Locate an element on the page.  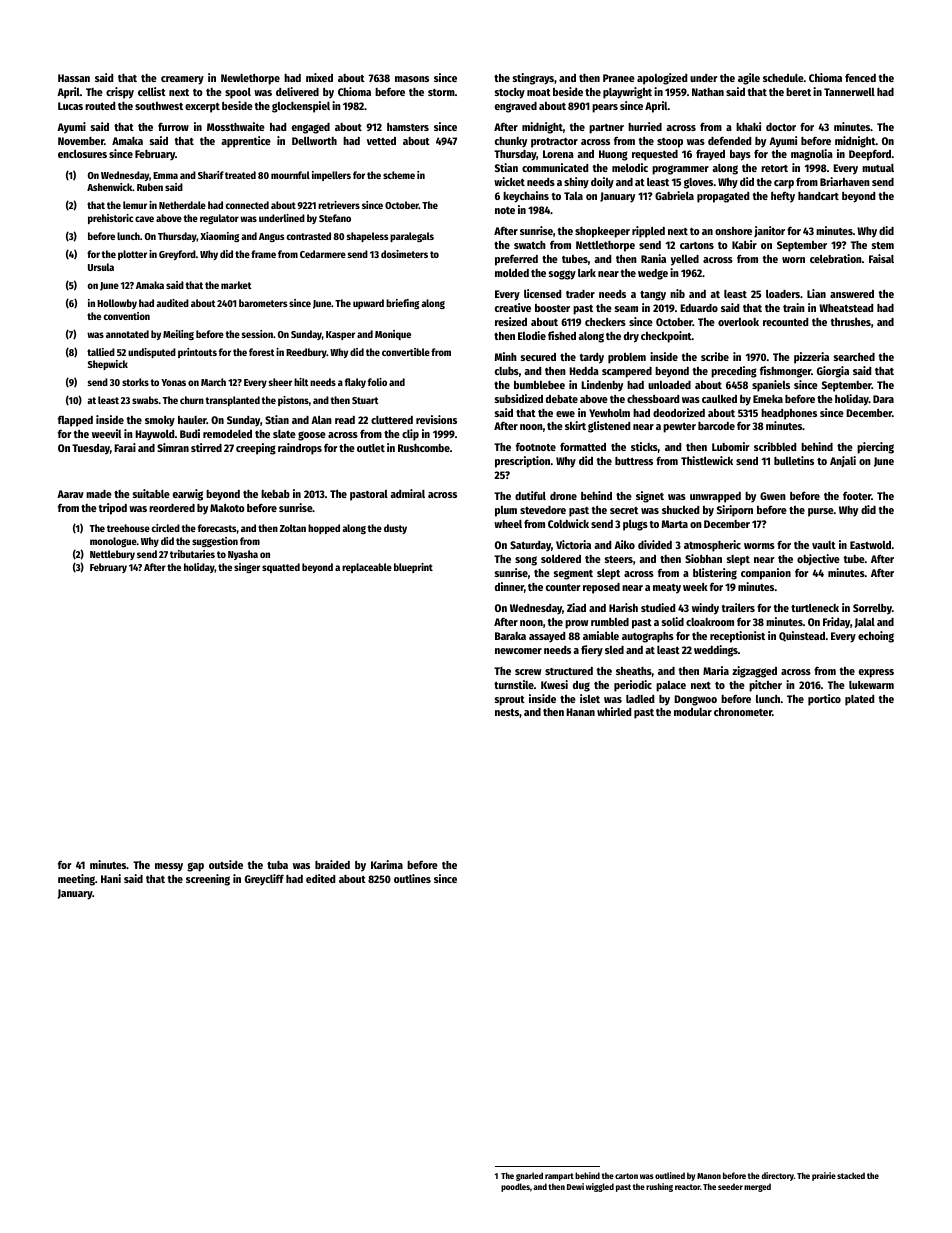
stoop is located at coordinates (670, 143).
